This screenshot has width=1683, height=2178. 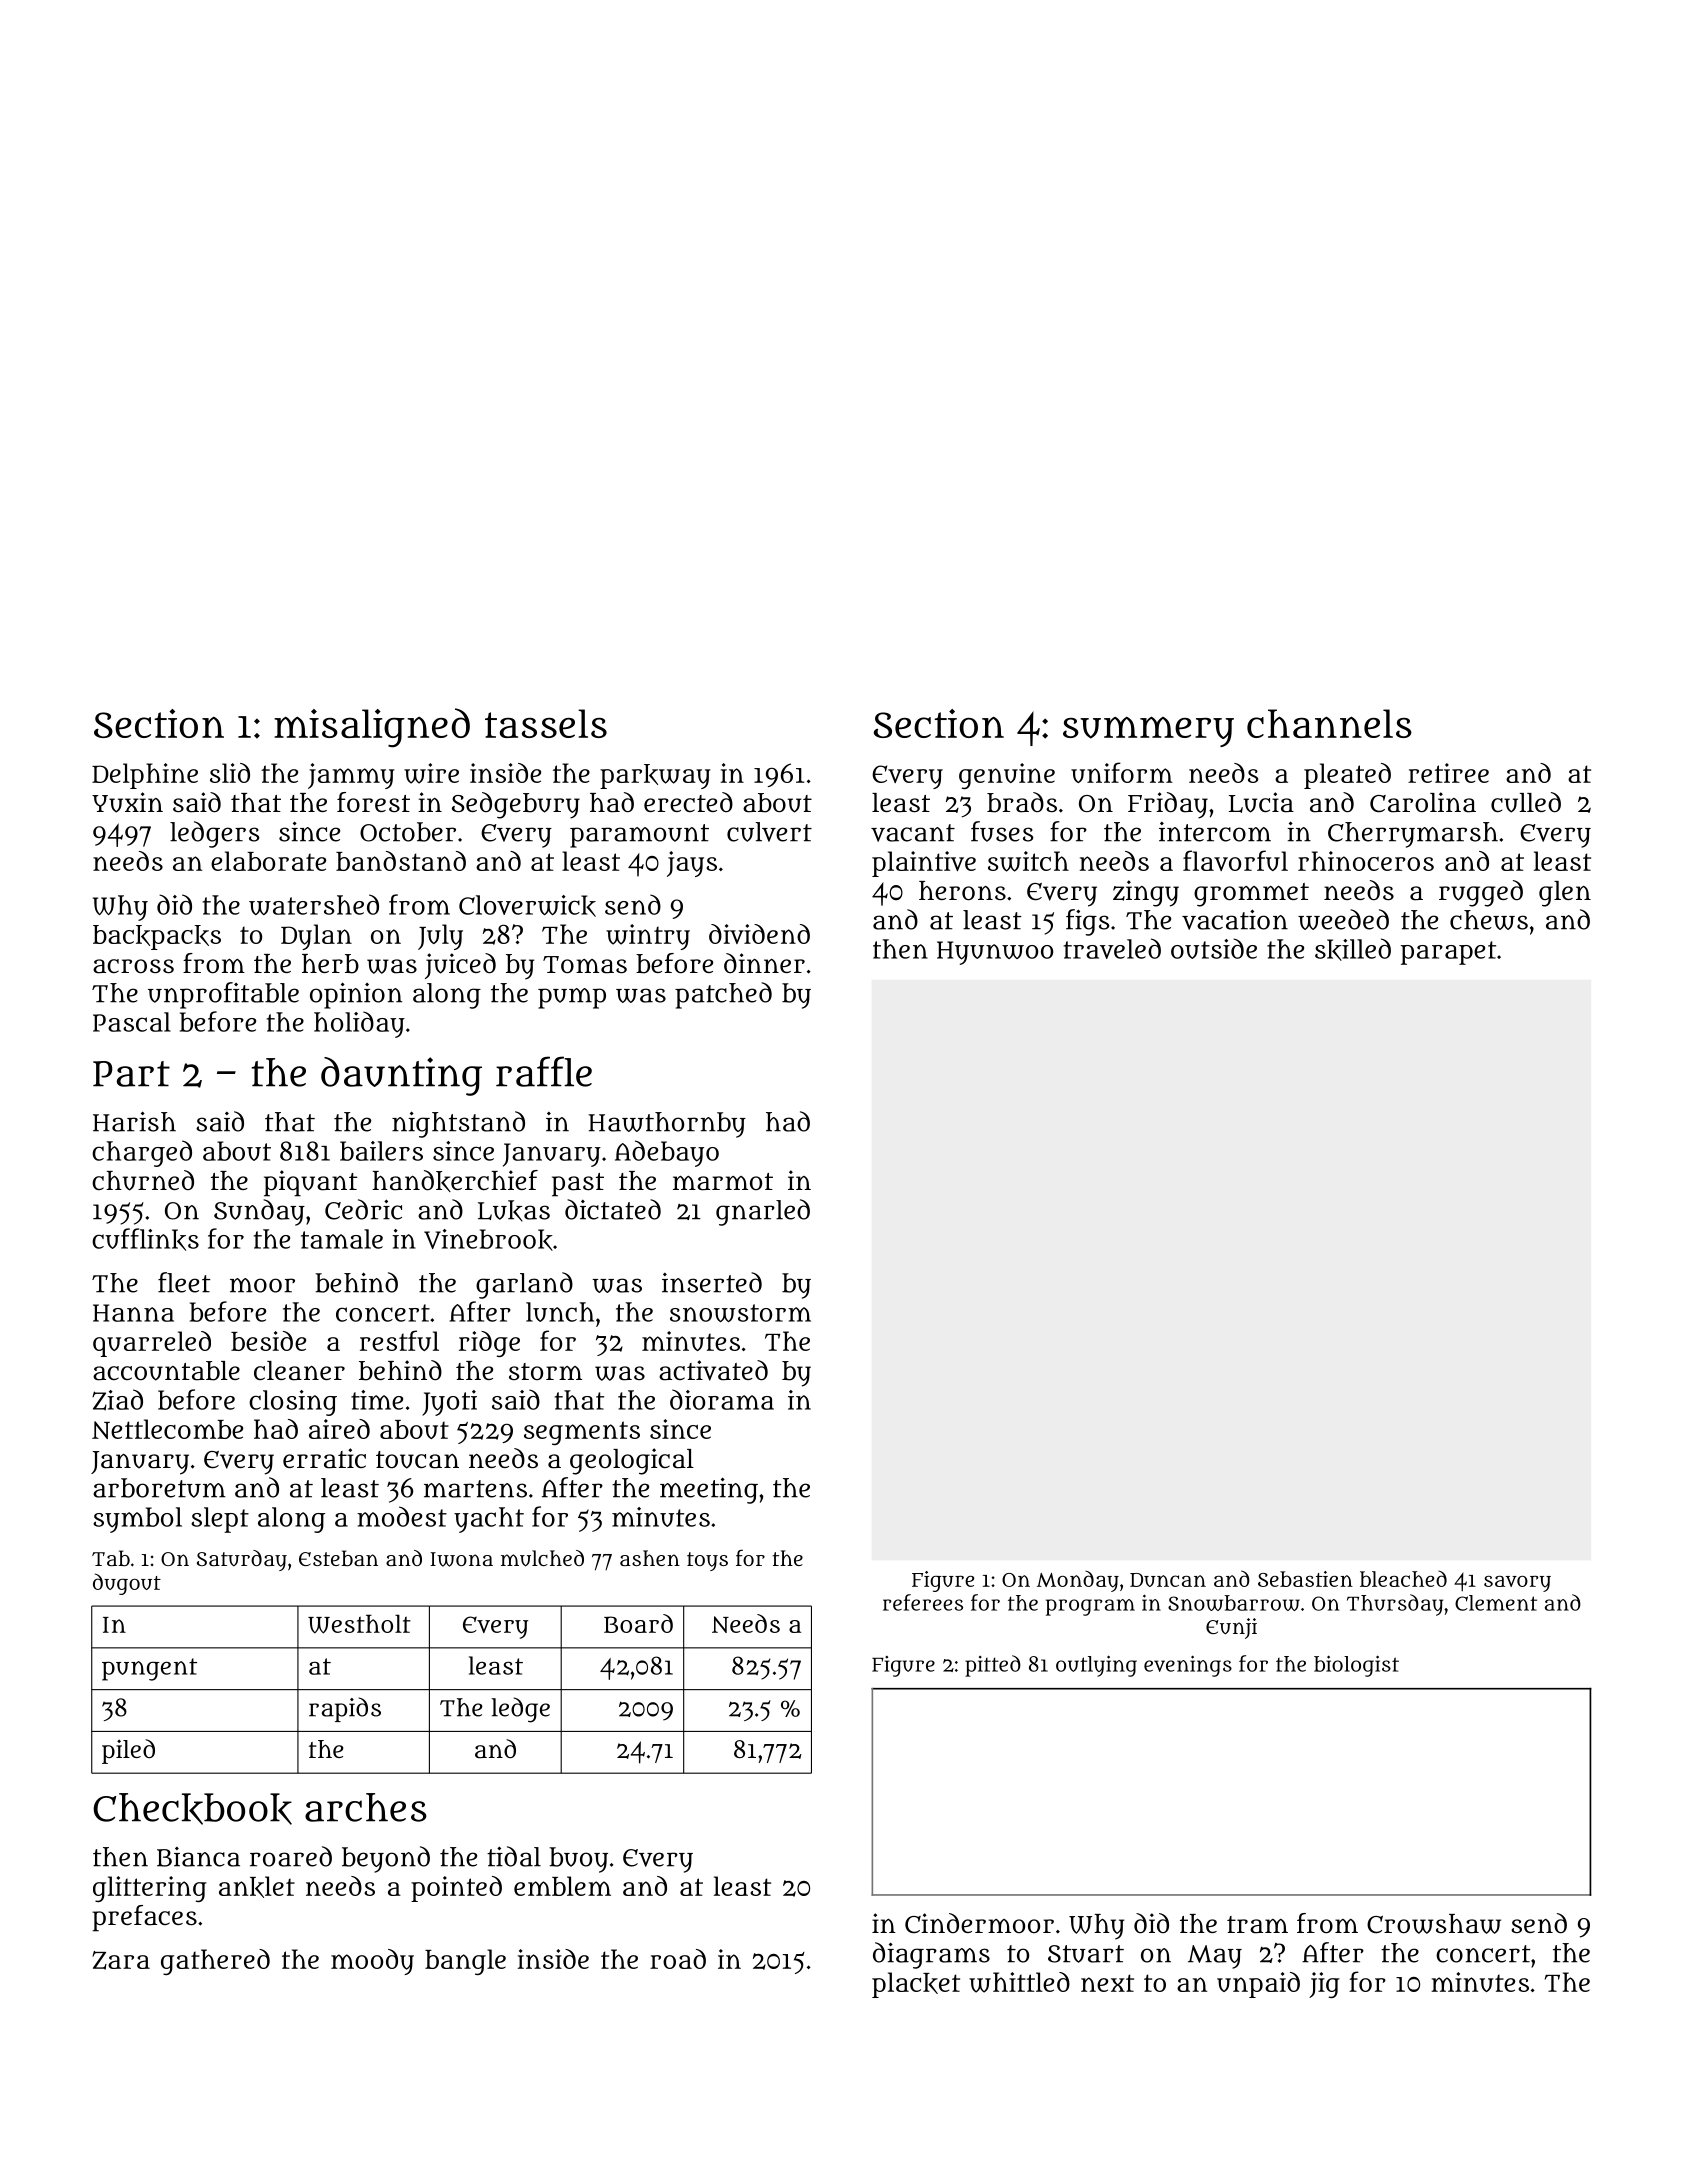 I want to click on arches, so click(x=366, y=1807).
